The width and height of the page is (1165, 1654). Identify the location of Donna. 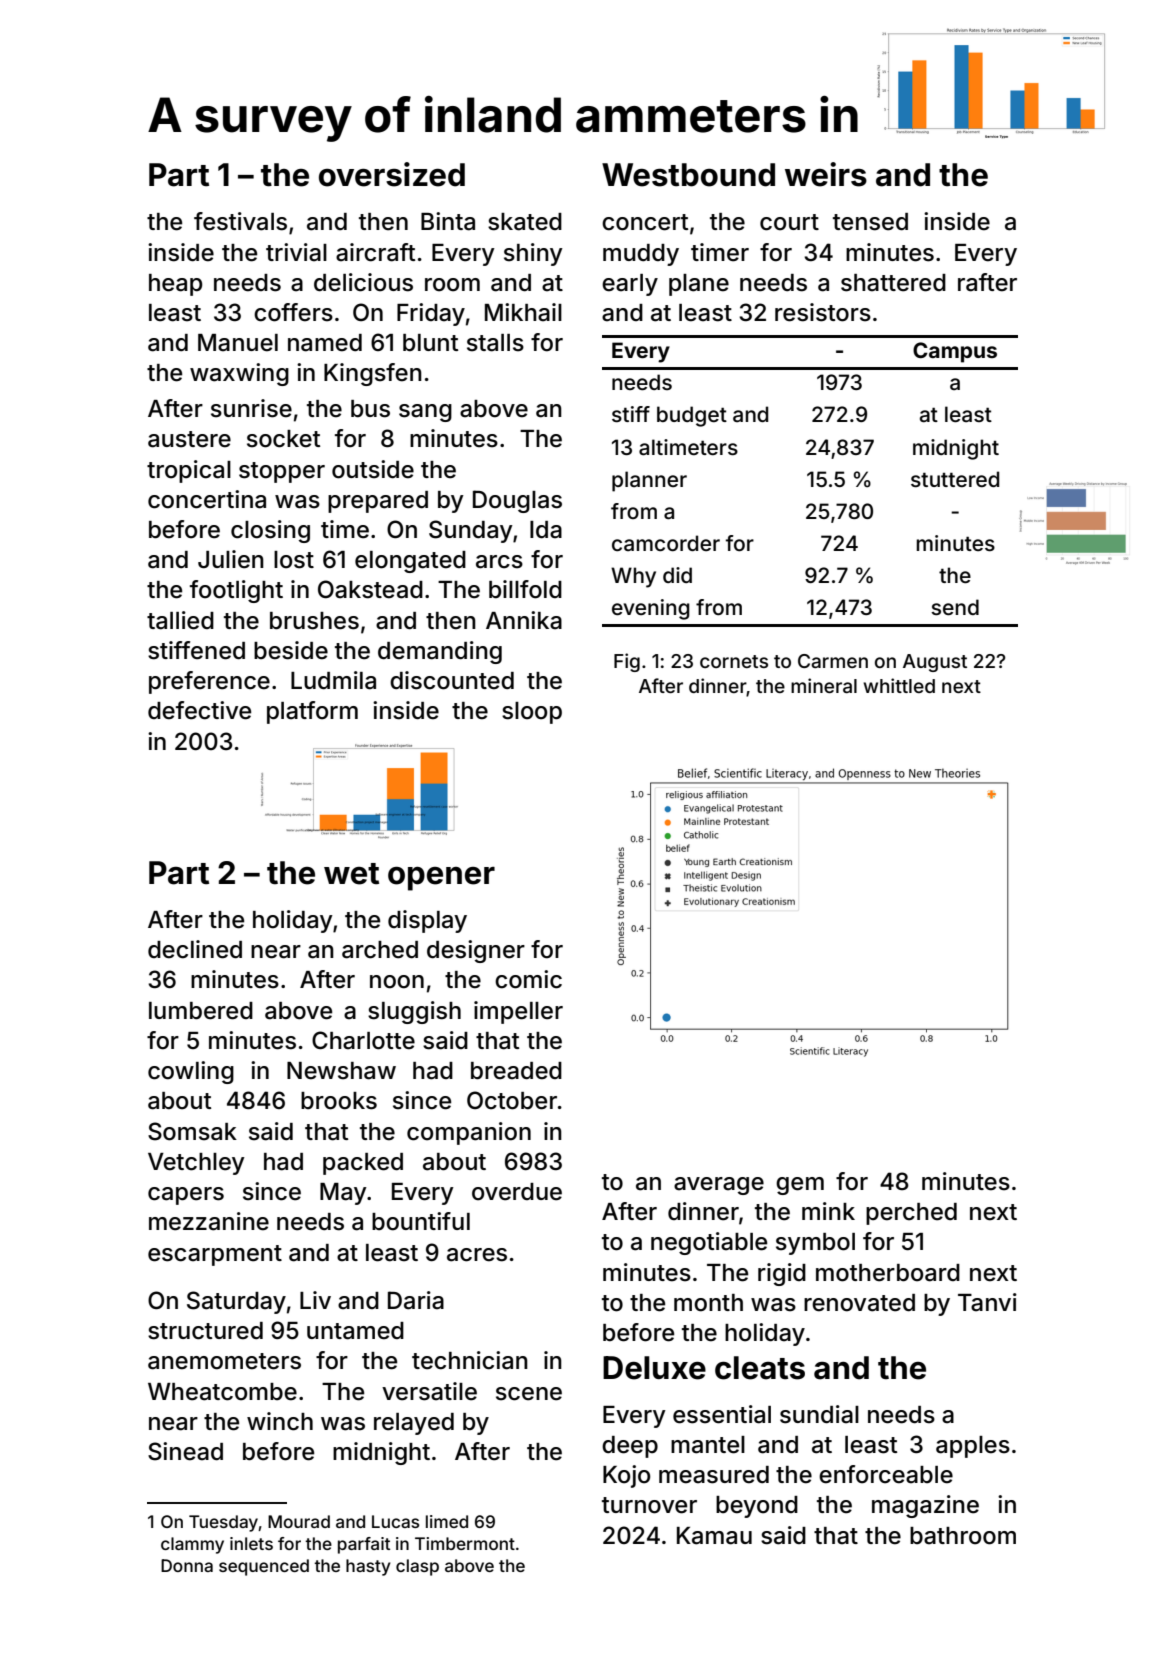
(187, 1565).
